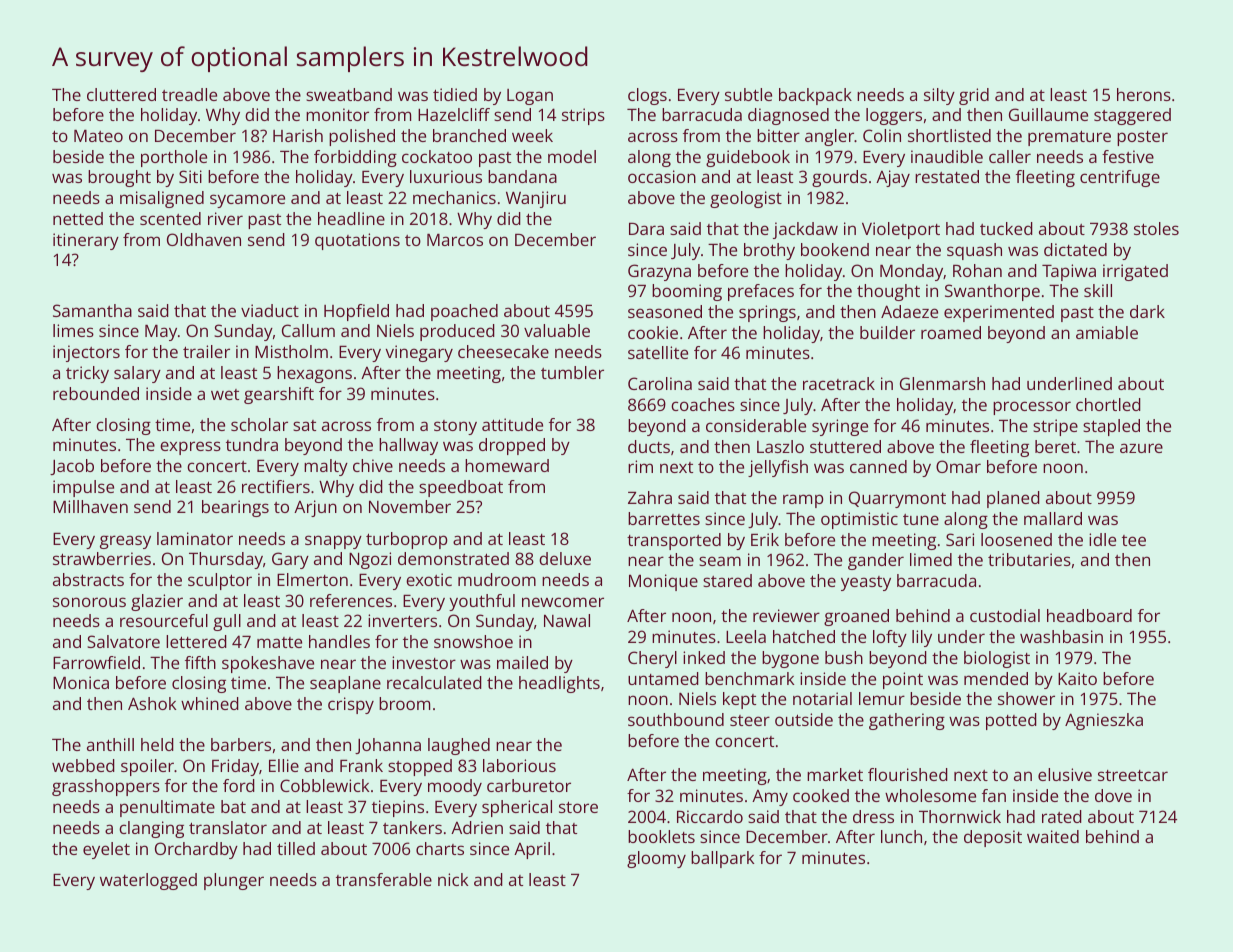 This screenshot has width=1233, height=952. What do you see at coordinates (1113, 795) in the screenshot?
I see `dove` at bounding box center [1113, 795].
